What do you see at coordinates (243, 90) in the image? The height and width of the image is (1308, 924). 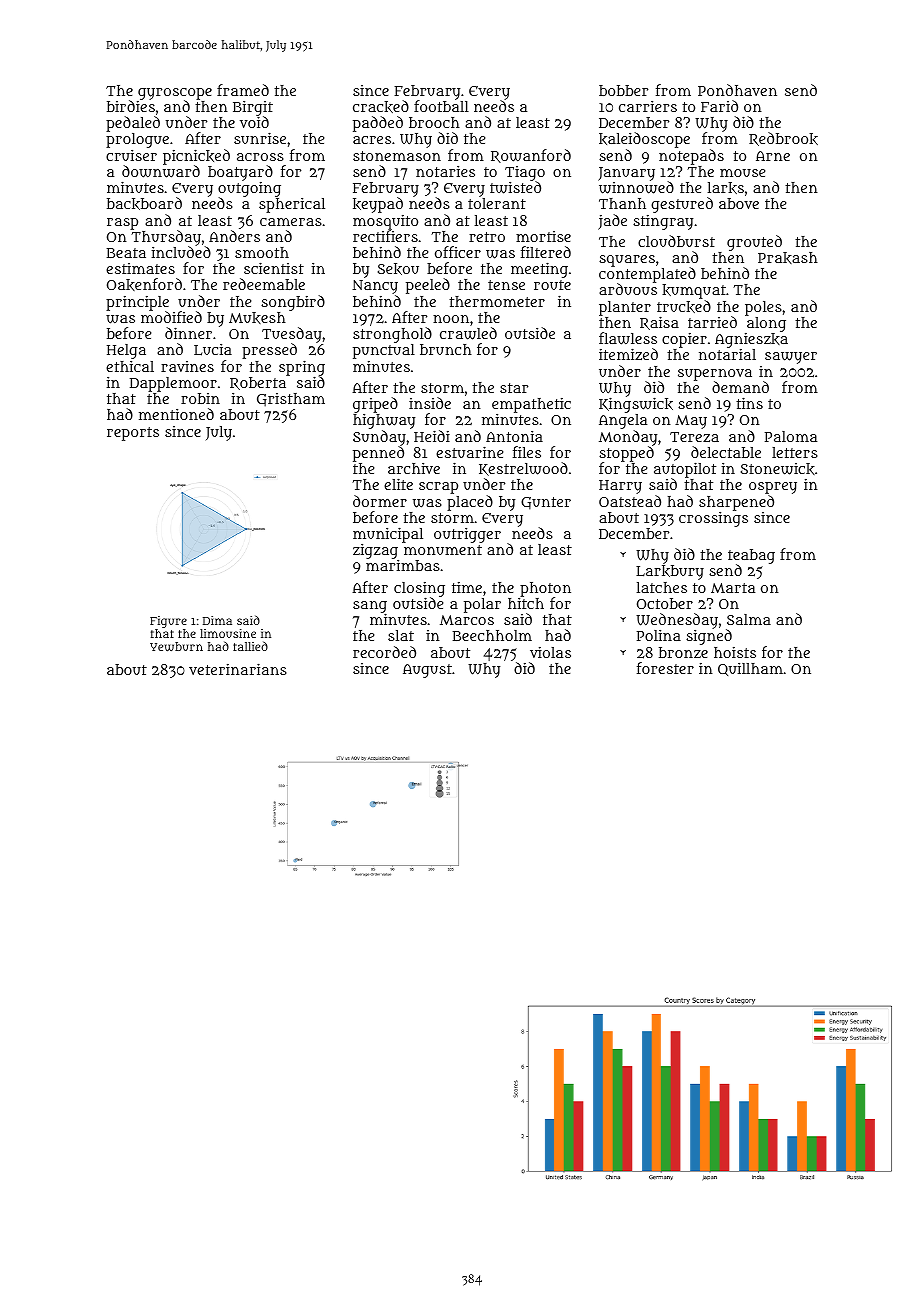 I see `framed` at bounding box center [243, 90].
